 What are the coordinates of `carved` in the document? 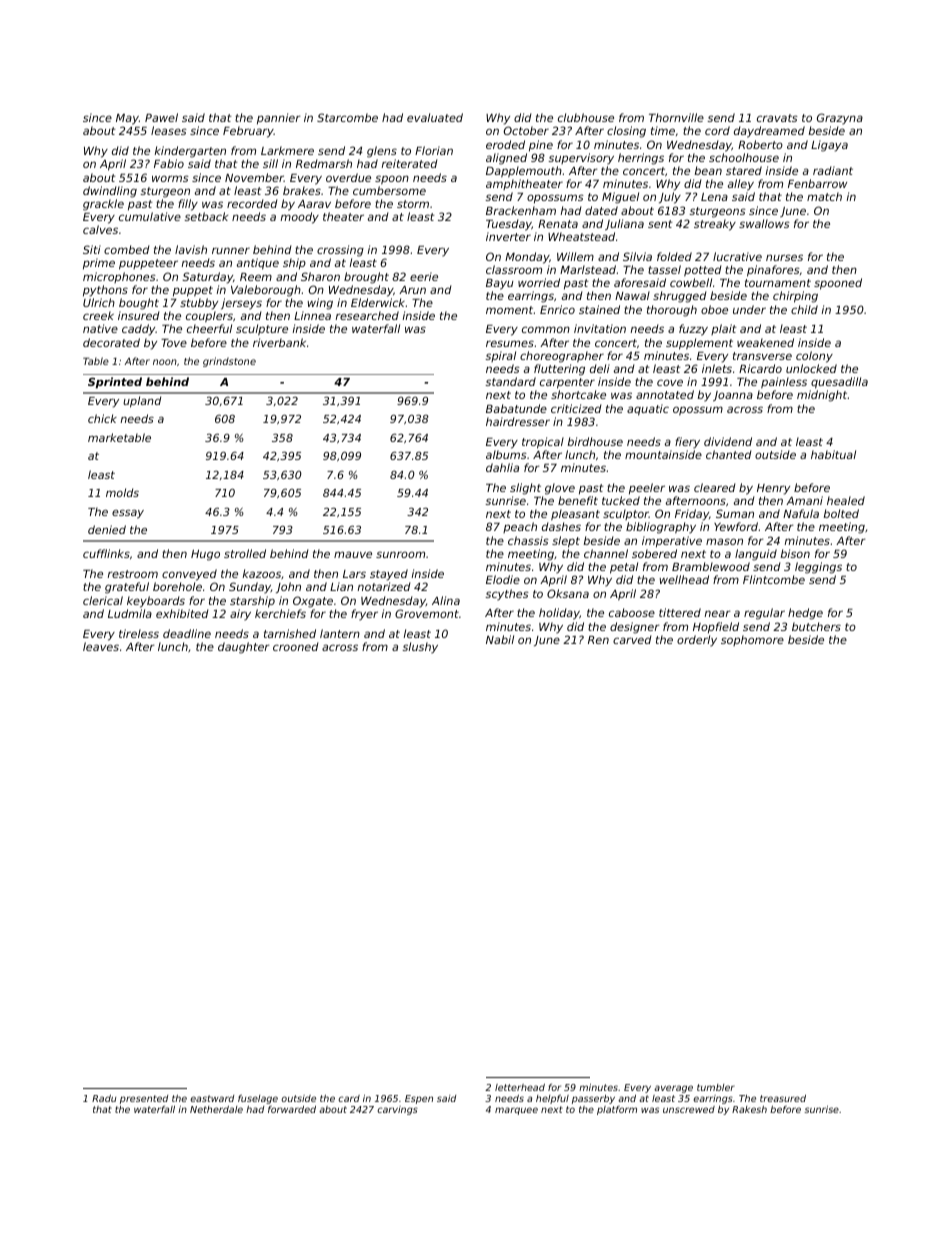 It's located at (632, 639).
